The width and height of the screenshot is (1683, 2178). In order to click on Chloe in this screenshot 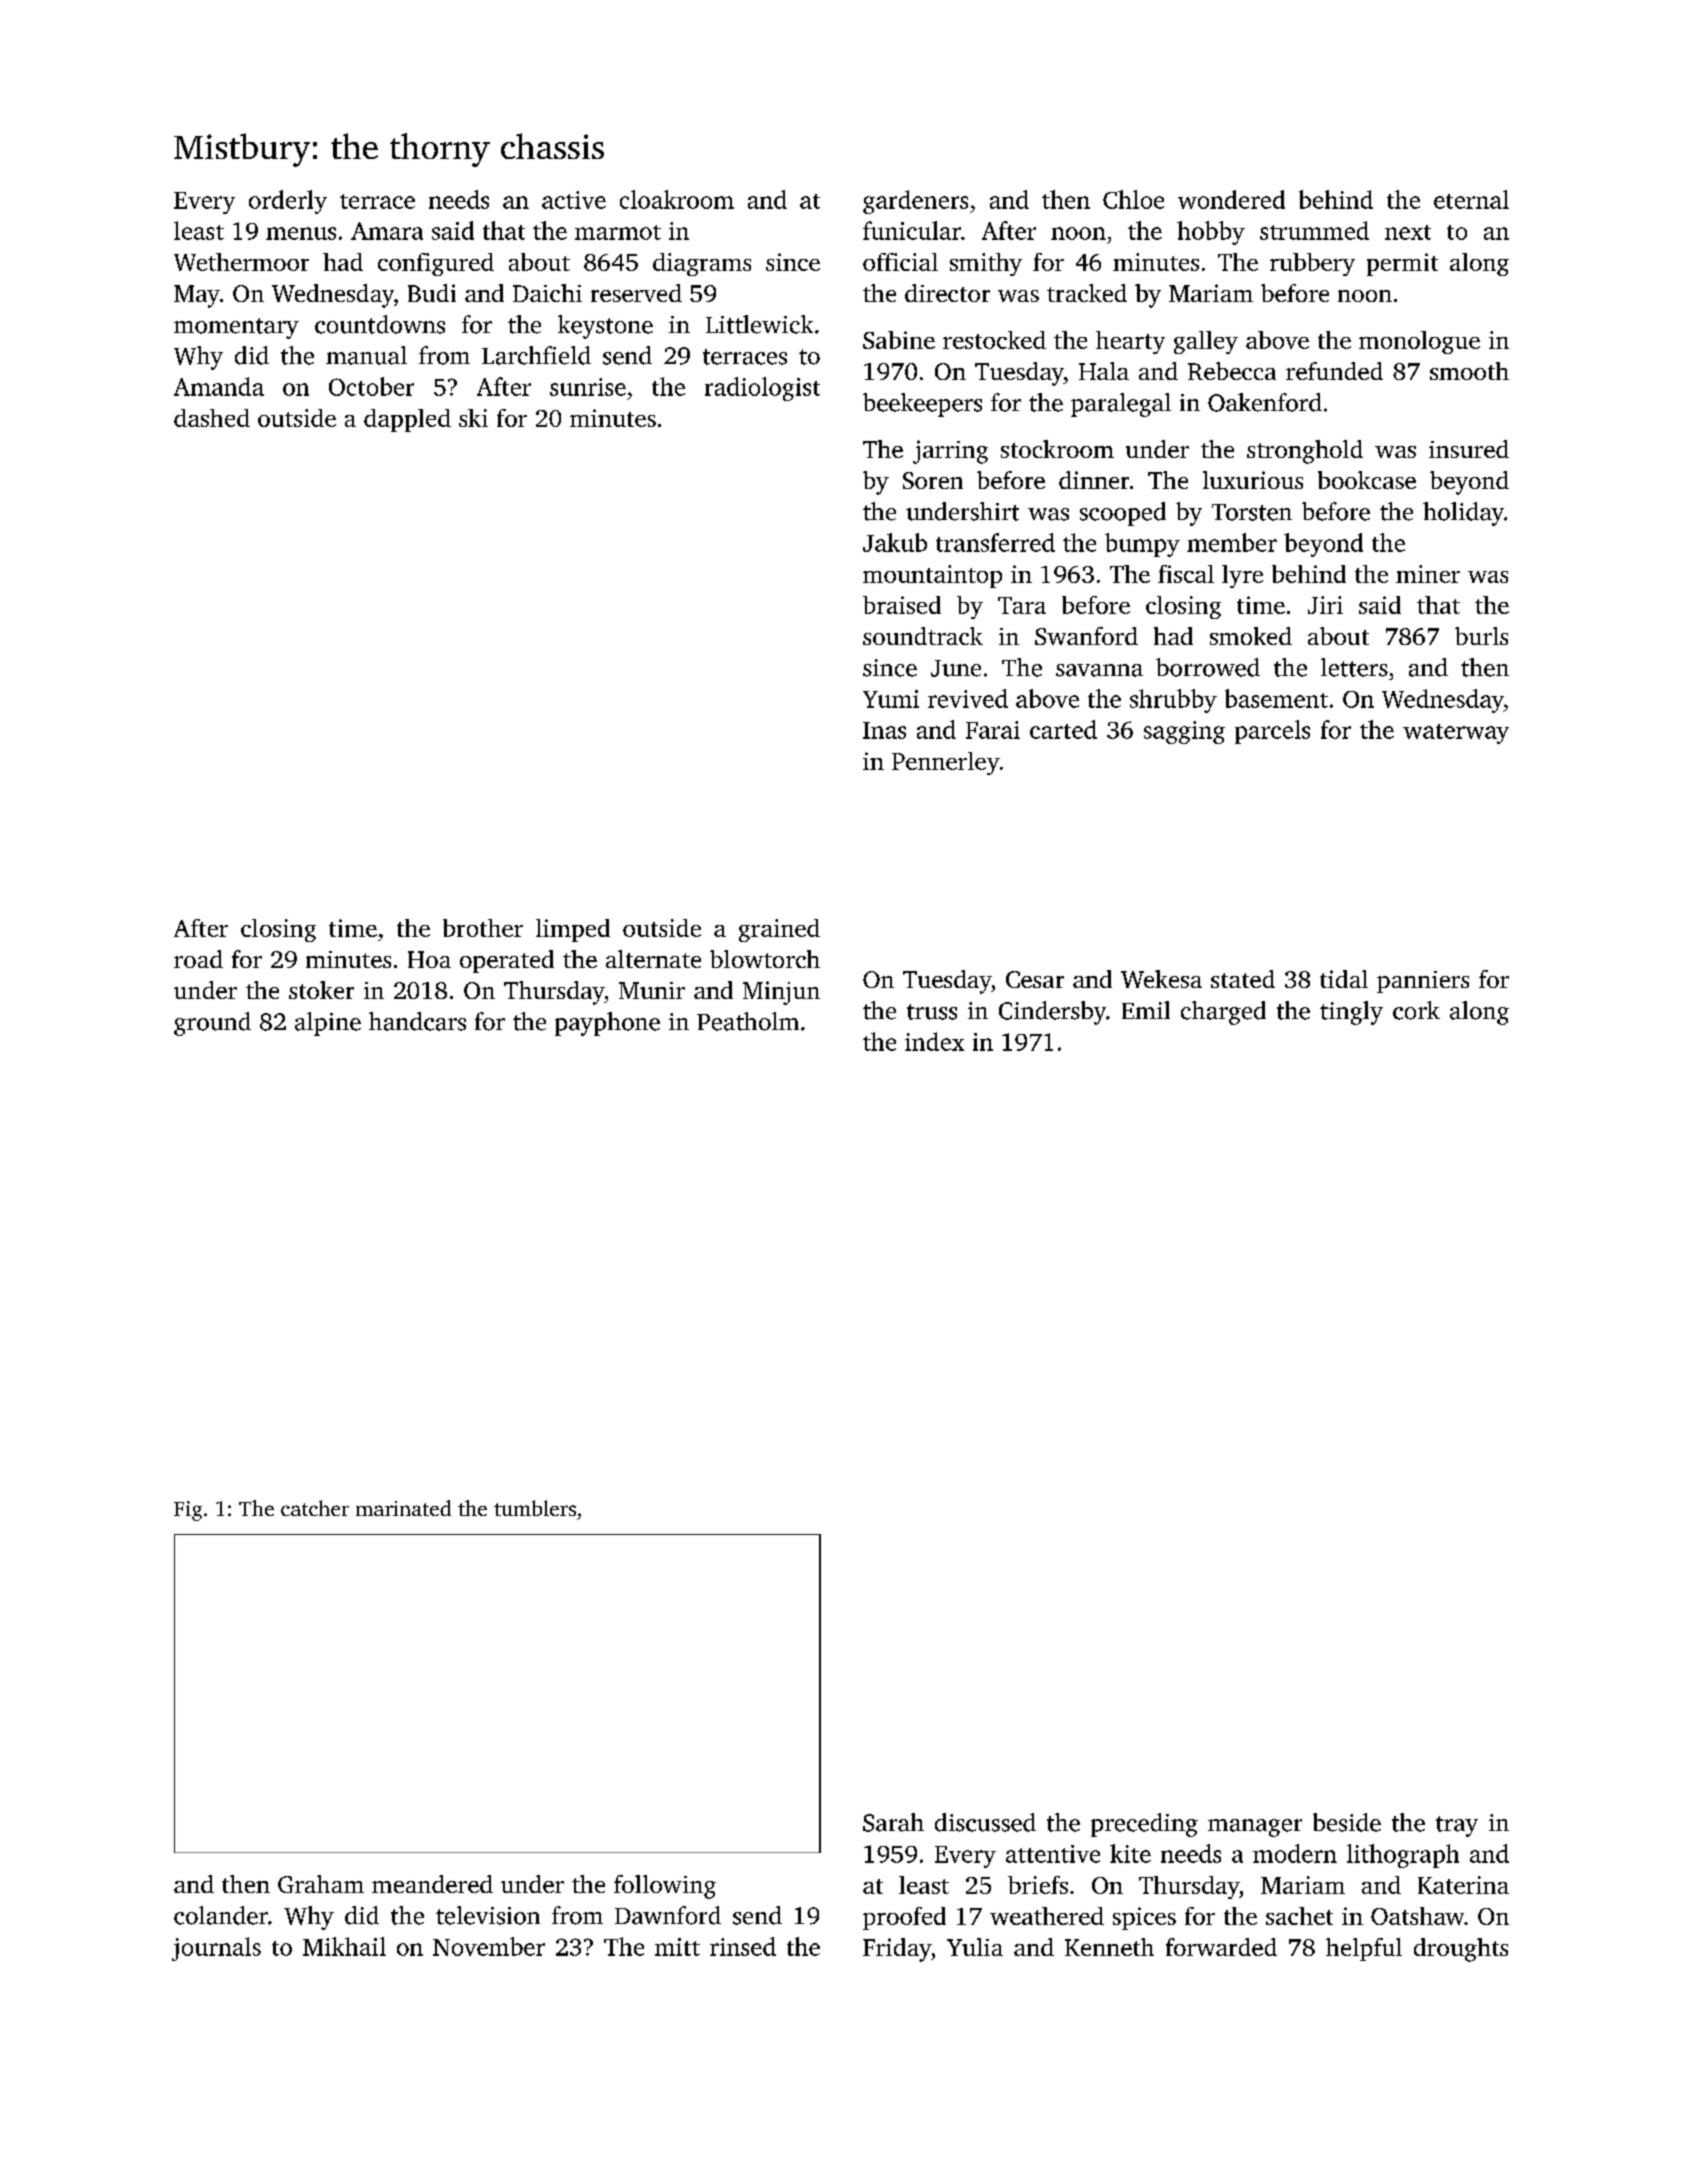, I will do `click(1133, 199)`.
